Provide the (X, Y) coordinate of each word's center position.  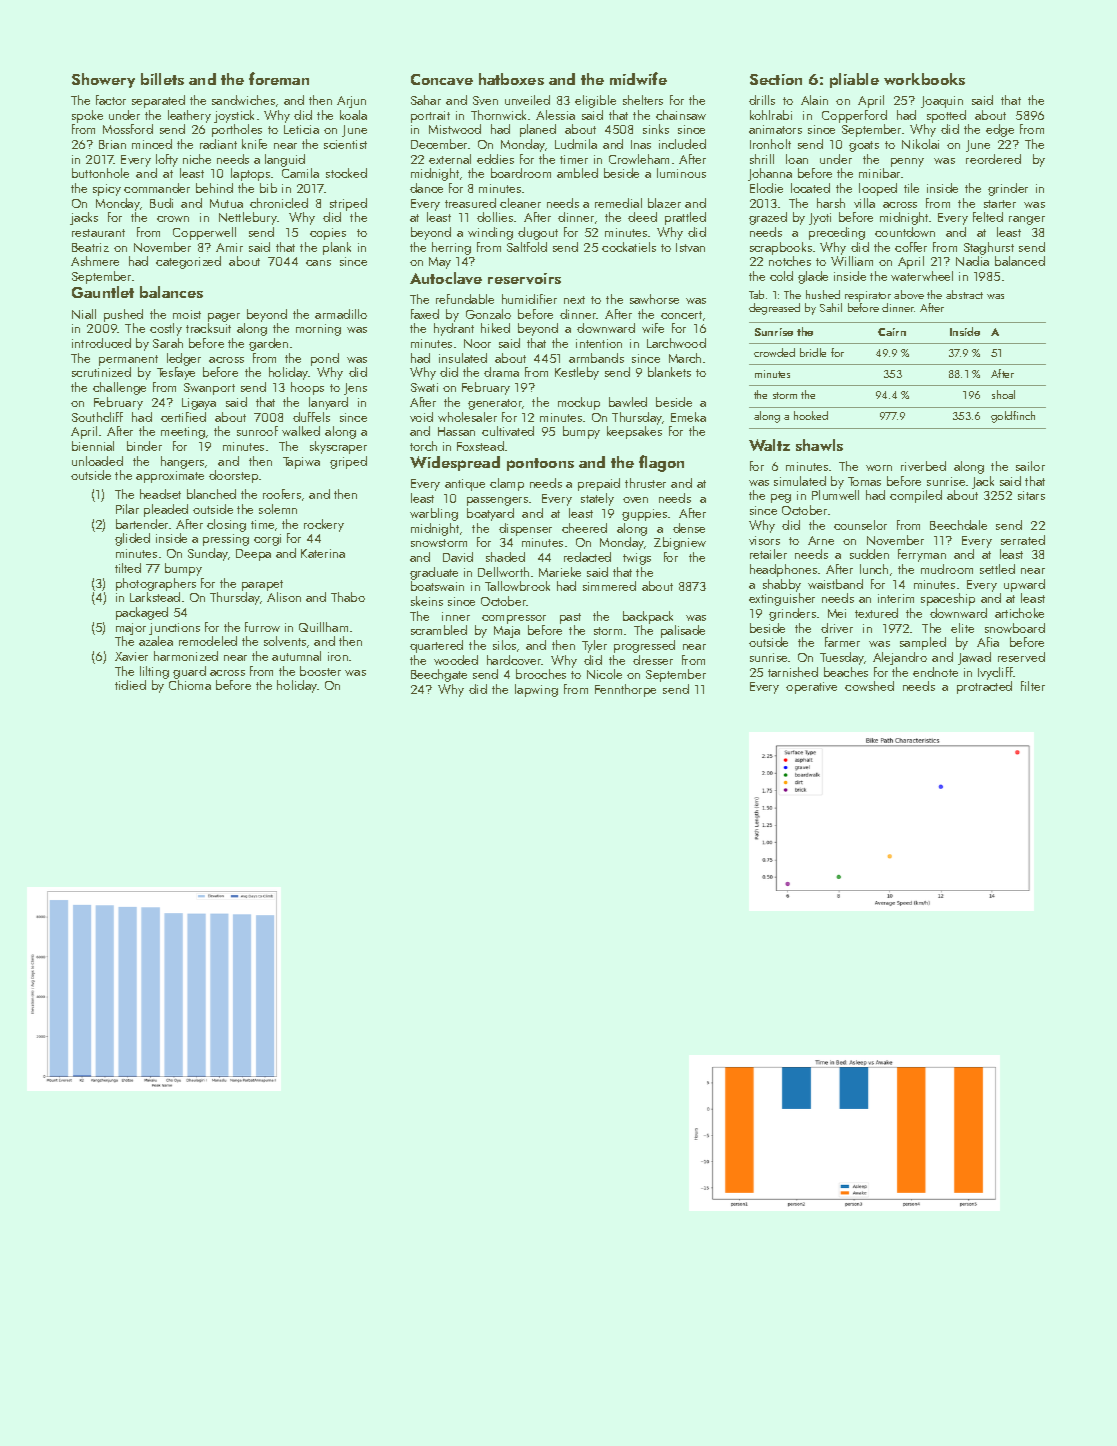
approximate (170, 477)
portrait (430, 117)
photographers (156, 584)
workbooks (924, 79)
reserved (1021, 657)
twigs (637, 559)
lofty (167, 160)
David (458, 557)
